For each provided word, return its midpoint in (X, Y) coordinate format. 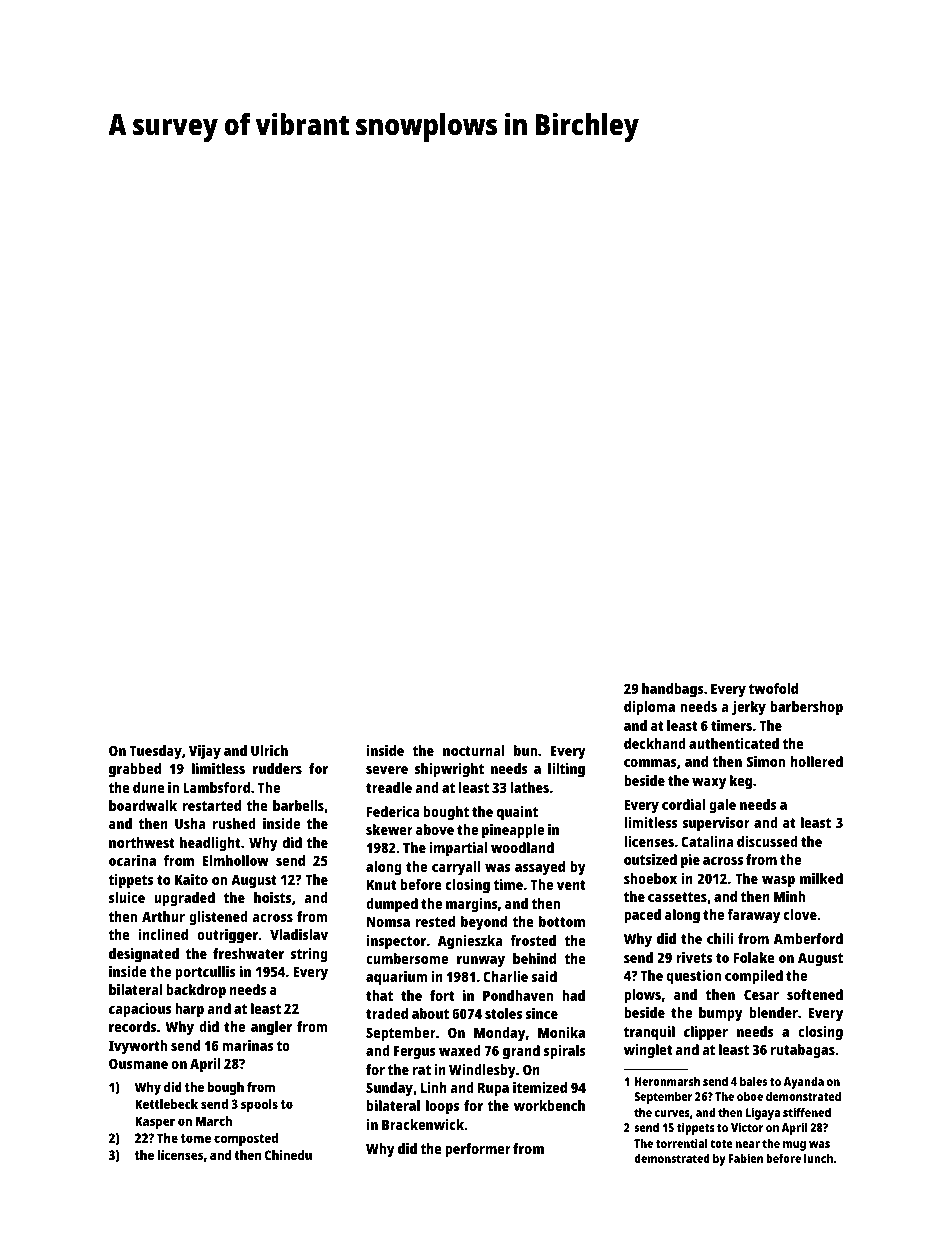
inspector (396, 942)
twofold (773, 688)
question (693, 977)
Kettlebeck (166, 1104)
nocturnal (473, 750)
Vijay (205, 752)
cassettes (677, 897)
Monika (561, 1032)
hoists (273, 897)
